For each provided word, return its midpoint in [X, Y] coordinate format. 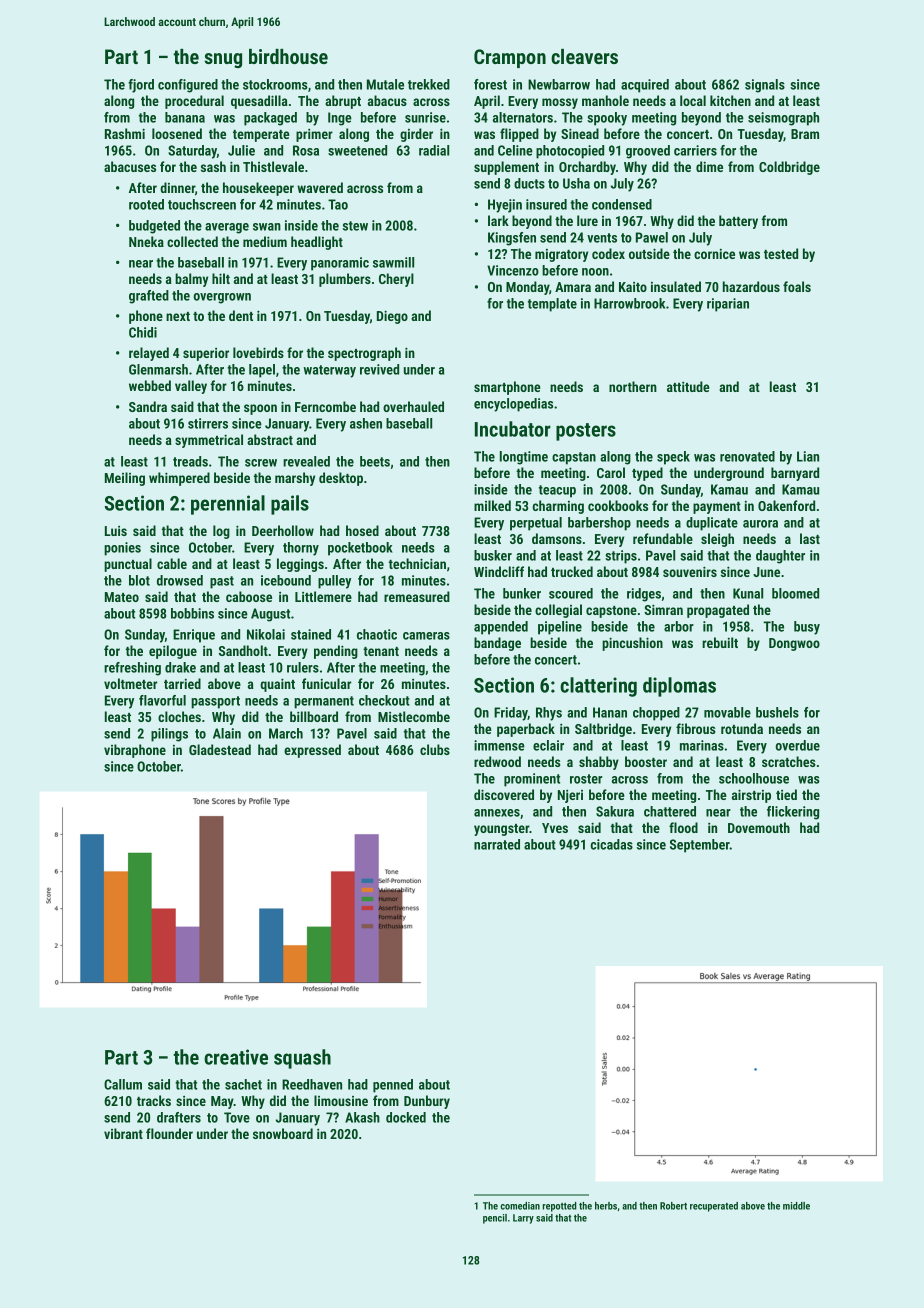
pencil [495, 1219]
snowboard [283, 1133]
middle [796, 1206]
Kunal [748, 593]
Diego [392, 317]
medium [265, 241]
